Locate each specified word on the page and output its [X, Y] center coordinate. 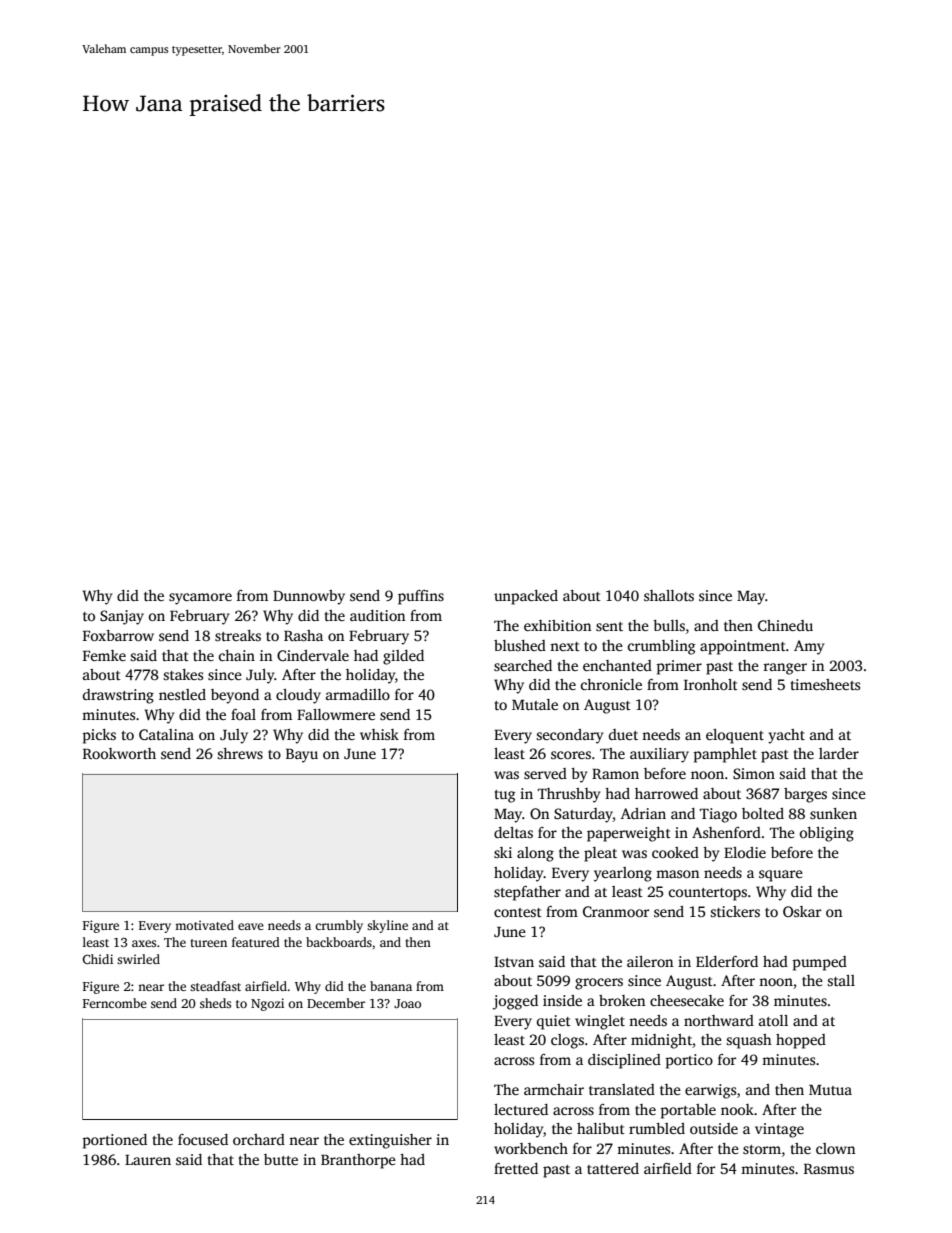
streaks [238, 635]
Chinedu [785, 625]
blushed [520, 645]
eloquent [735, 736]
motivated [204, 925]
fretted [516, 1168]
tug [505, 796]
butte [281, 1159]
